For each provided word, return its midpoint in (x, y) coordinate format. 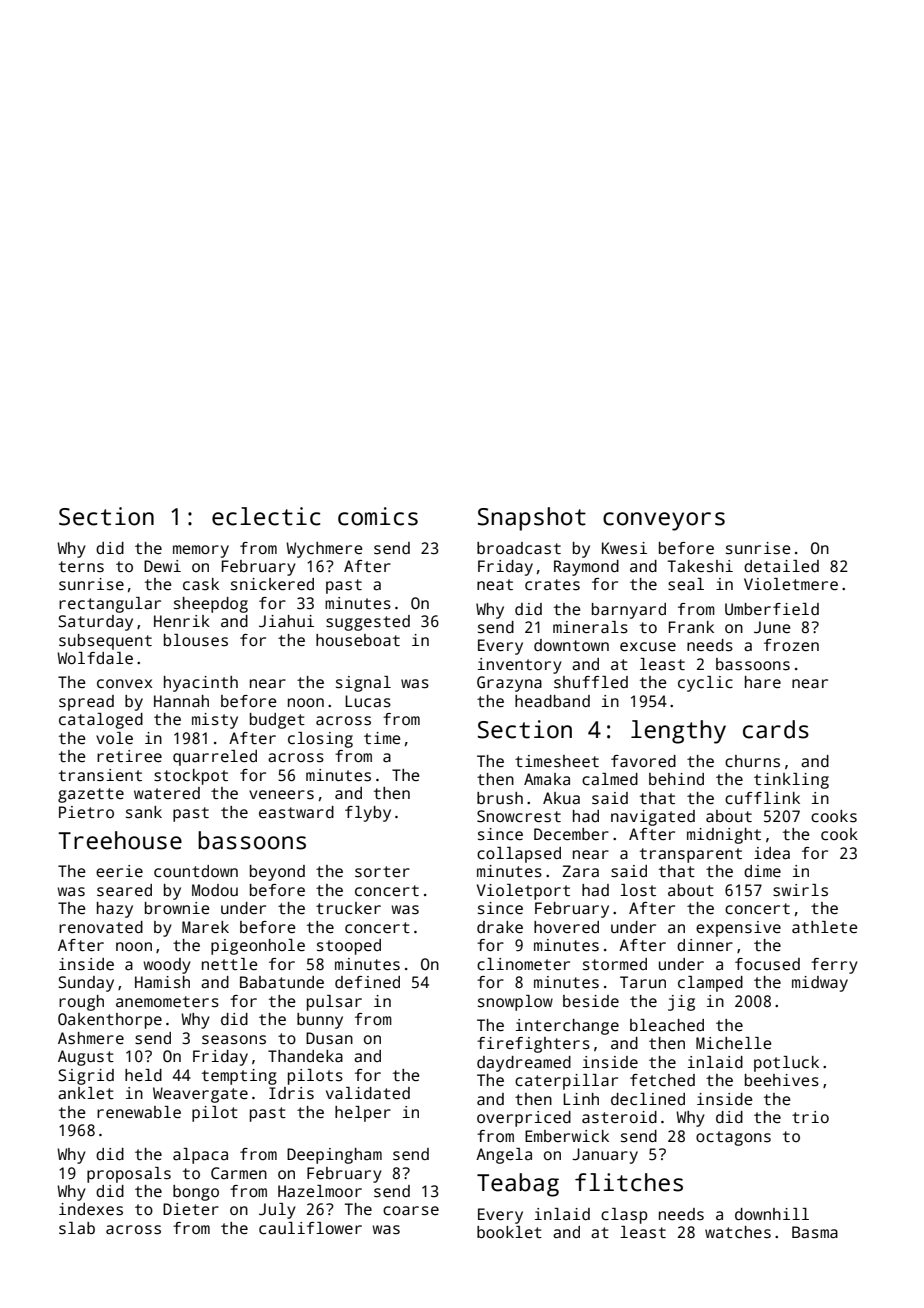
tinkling (791, 781)
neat (495, 584)
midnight (724, 836)
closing (320, 740)
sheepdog (211, 605)
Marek (205, 927)
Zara (580, 871)
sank (144, 812)
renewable (139, 1112)
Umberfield (772, 609)
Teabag (518, 1185)
